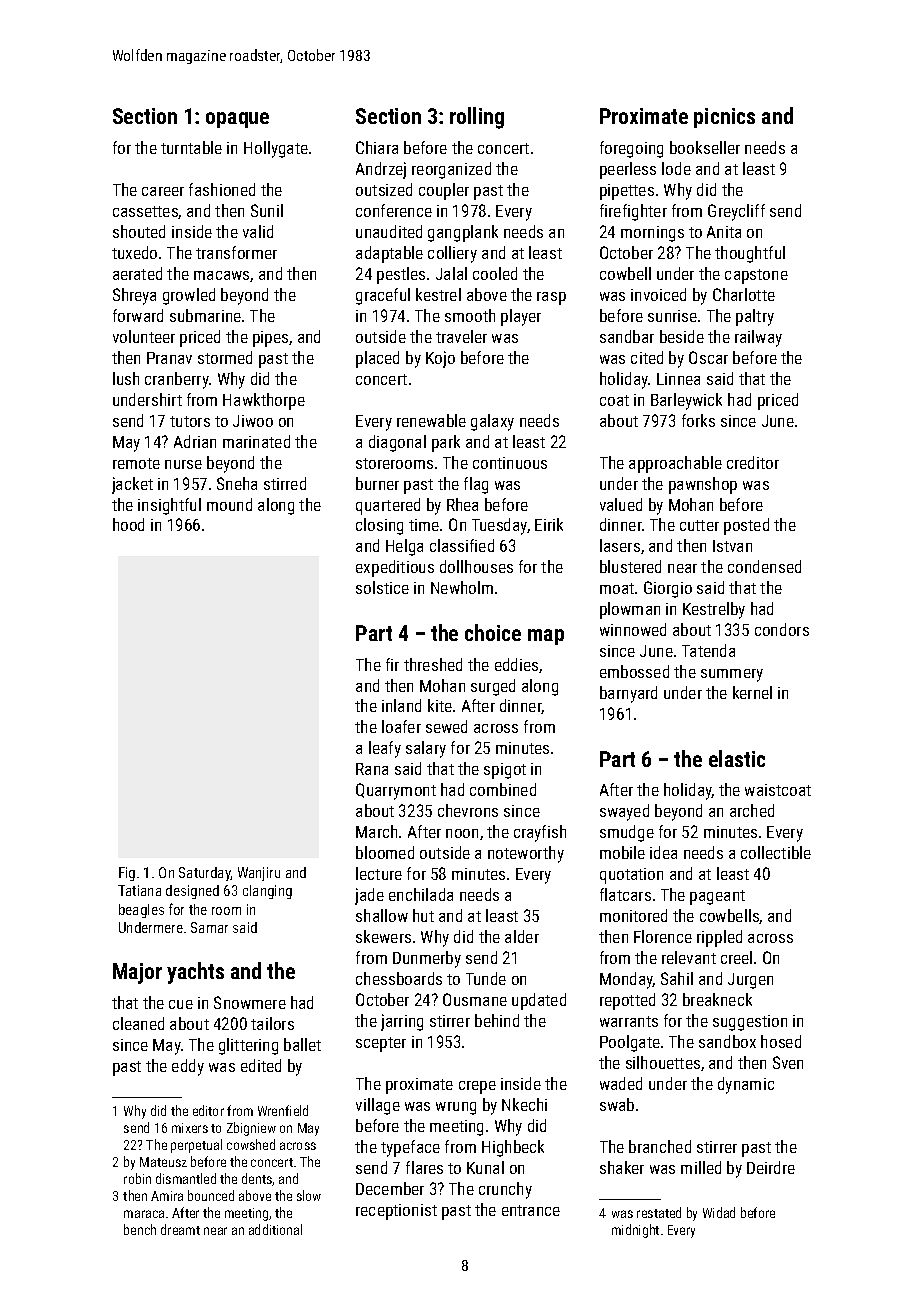 This page has height=1308, width=924. I want to click on cranberry, so click(177, 380).
